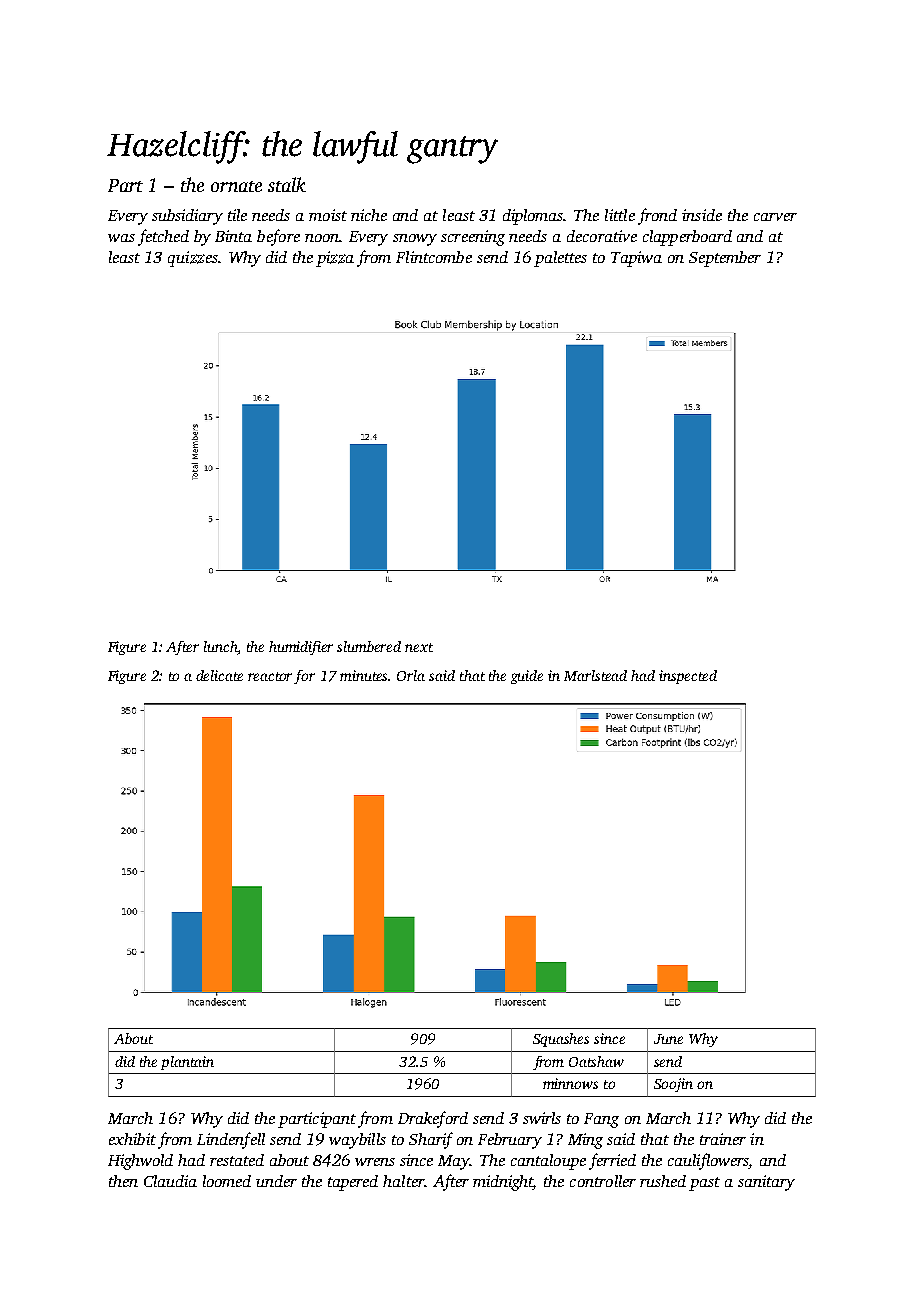 Image resolution: width=924 pixels, height=1308 pixels. Describe the element at coordinates (688, 677) in the document. I see `inspected` at that location.
